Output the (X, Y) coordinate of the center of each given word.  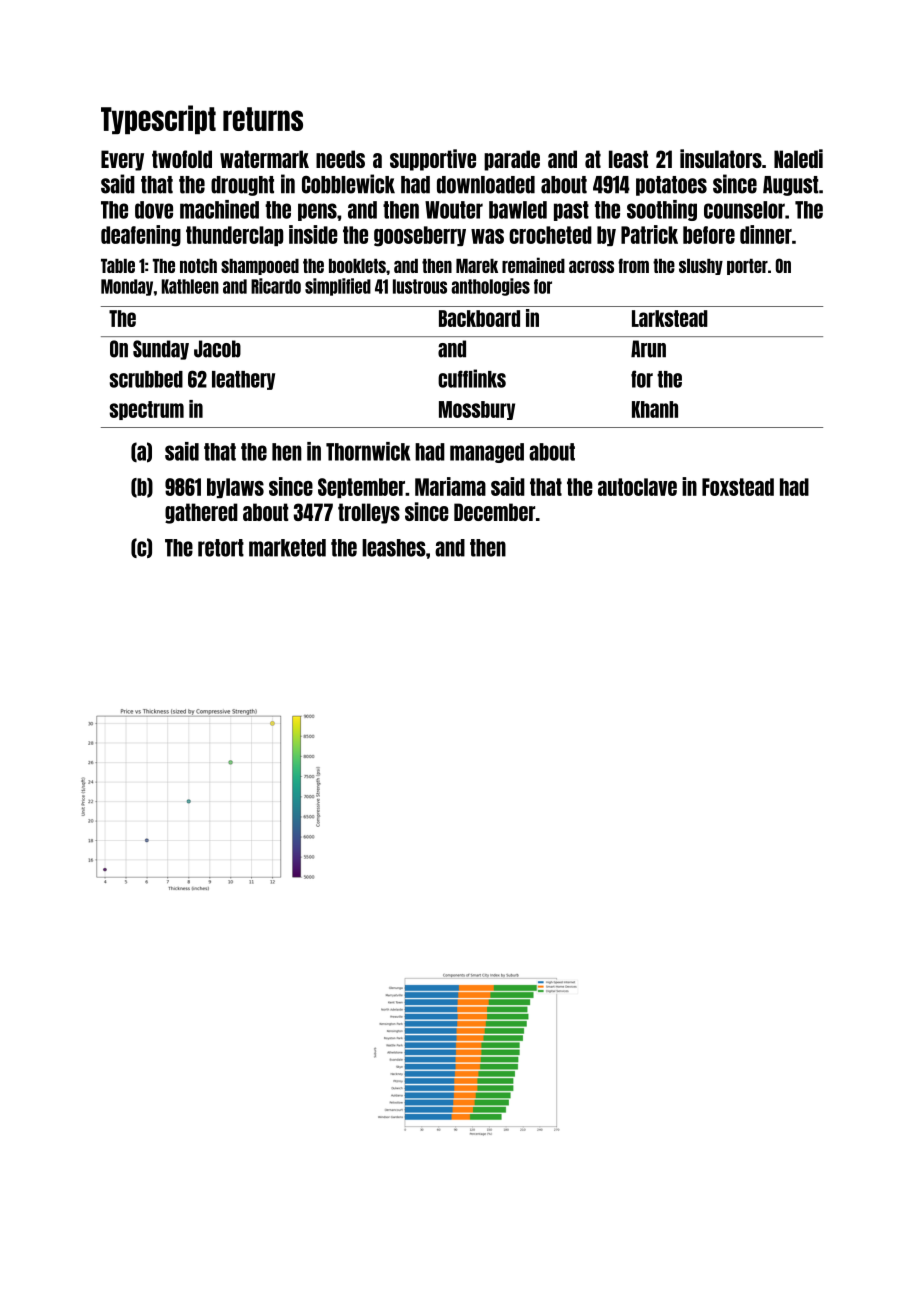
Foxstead (738, 487)
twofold (182, 159)
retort (221, 548)
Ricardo (276, 286)
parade (512, 160)
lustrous (420, 286)
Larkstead (670, 318)
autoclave (637, 487)
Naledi (798, 158)
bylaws (235, 488)
